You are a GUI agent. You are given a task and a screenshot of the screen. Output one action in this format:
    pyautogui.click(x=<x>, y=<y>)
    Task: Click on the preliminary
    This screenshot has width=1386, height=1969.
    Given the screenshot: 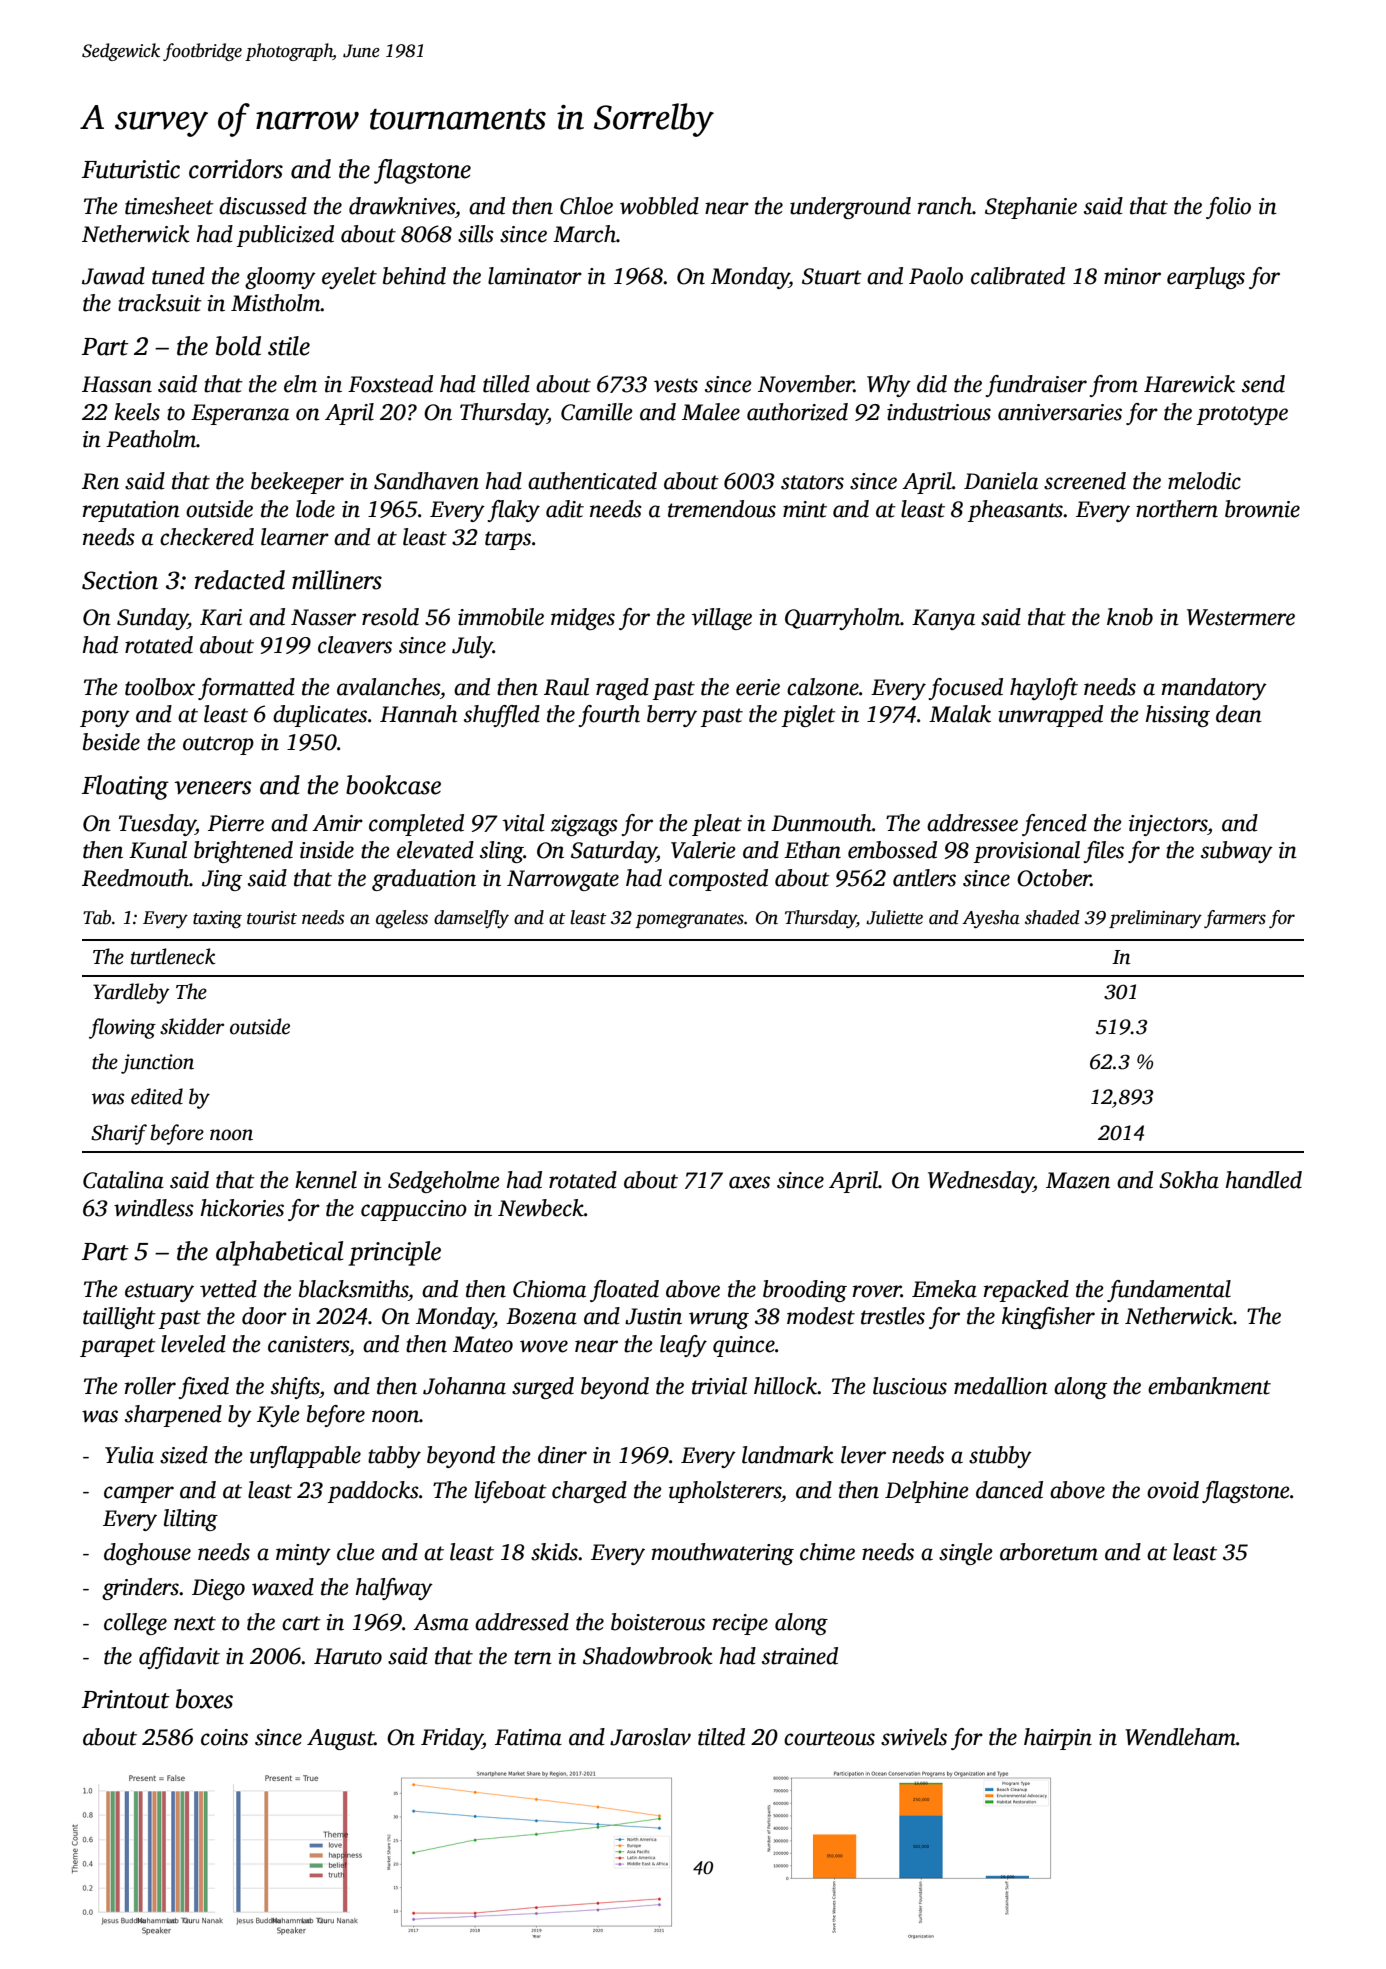 What is the action you would take?
    pyautogui.click(x=1155, y=919)
